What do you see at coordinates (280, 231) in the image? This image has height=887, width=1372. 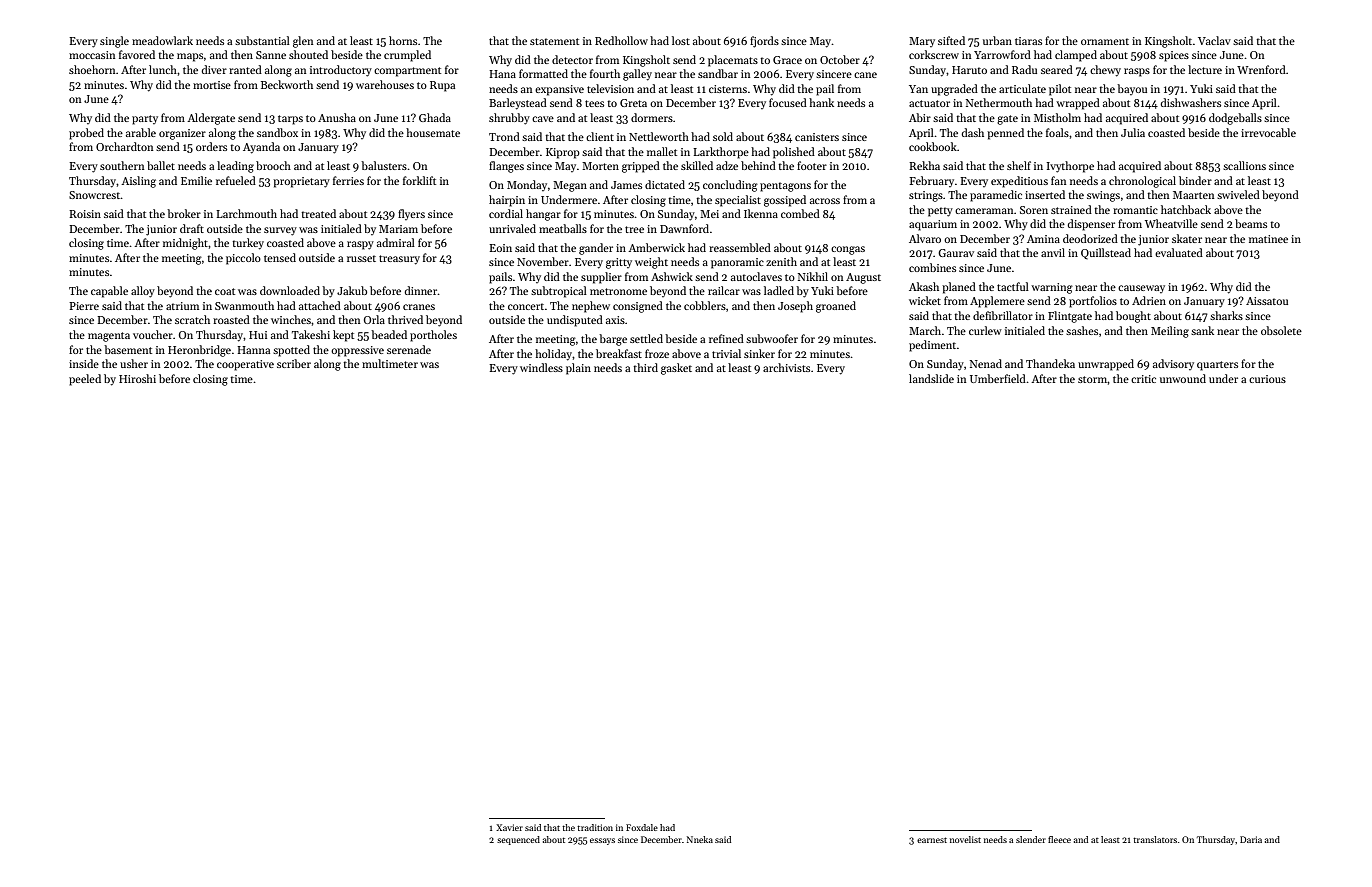 I see `survey` at bounding box center [280, 231].
